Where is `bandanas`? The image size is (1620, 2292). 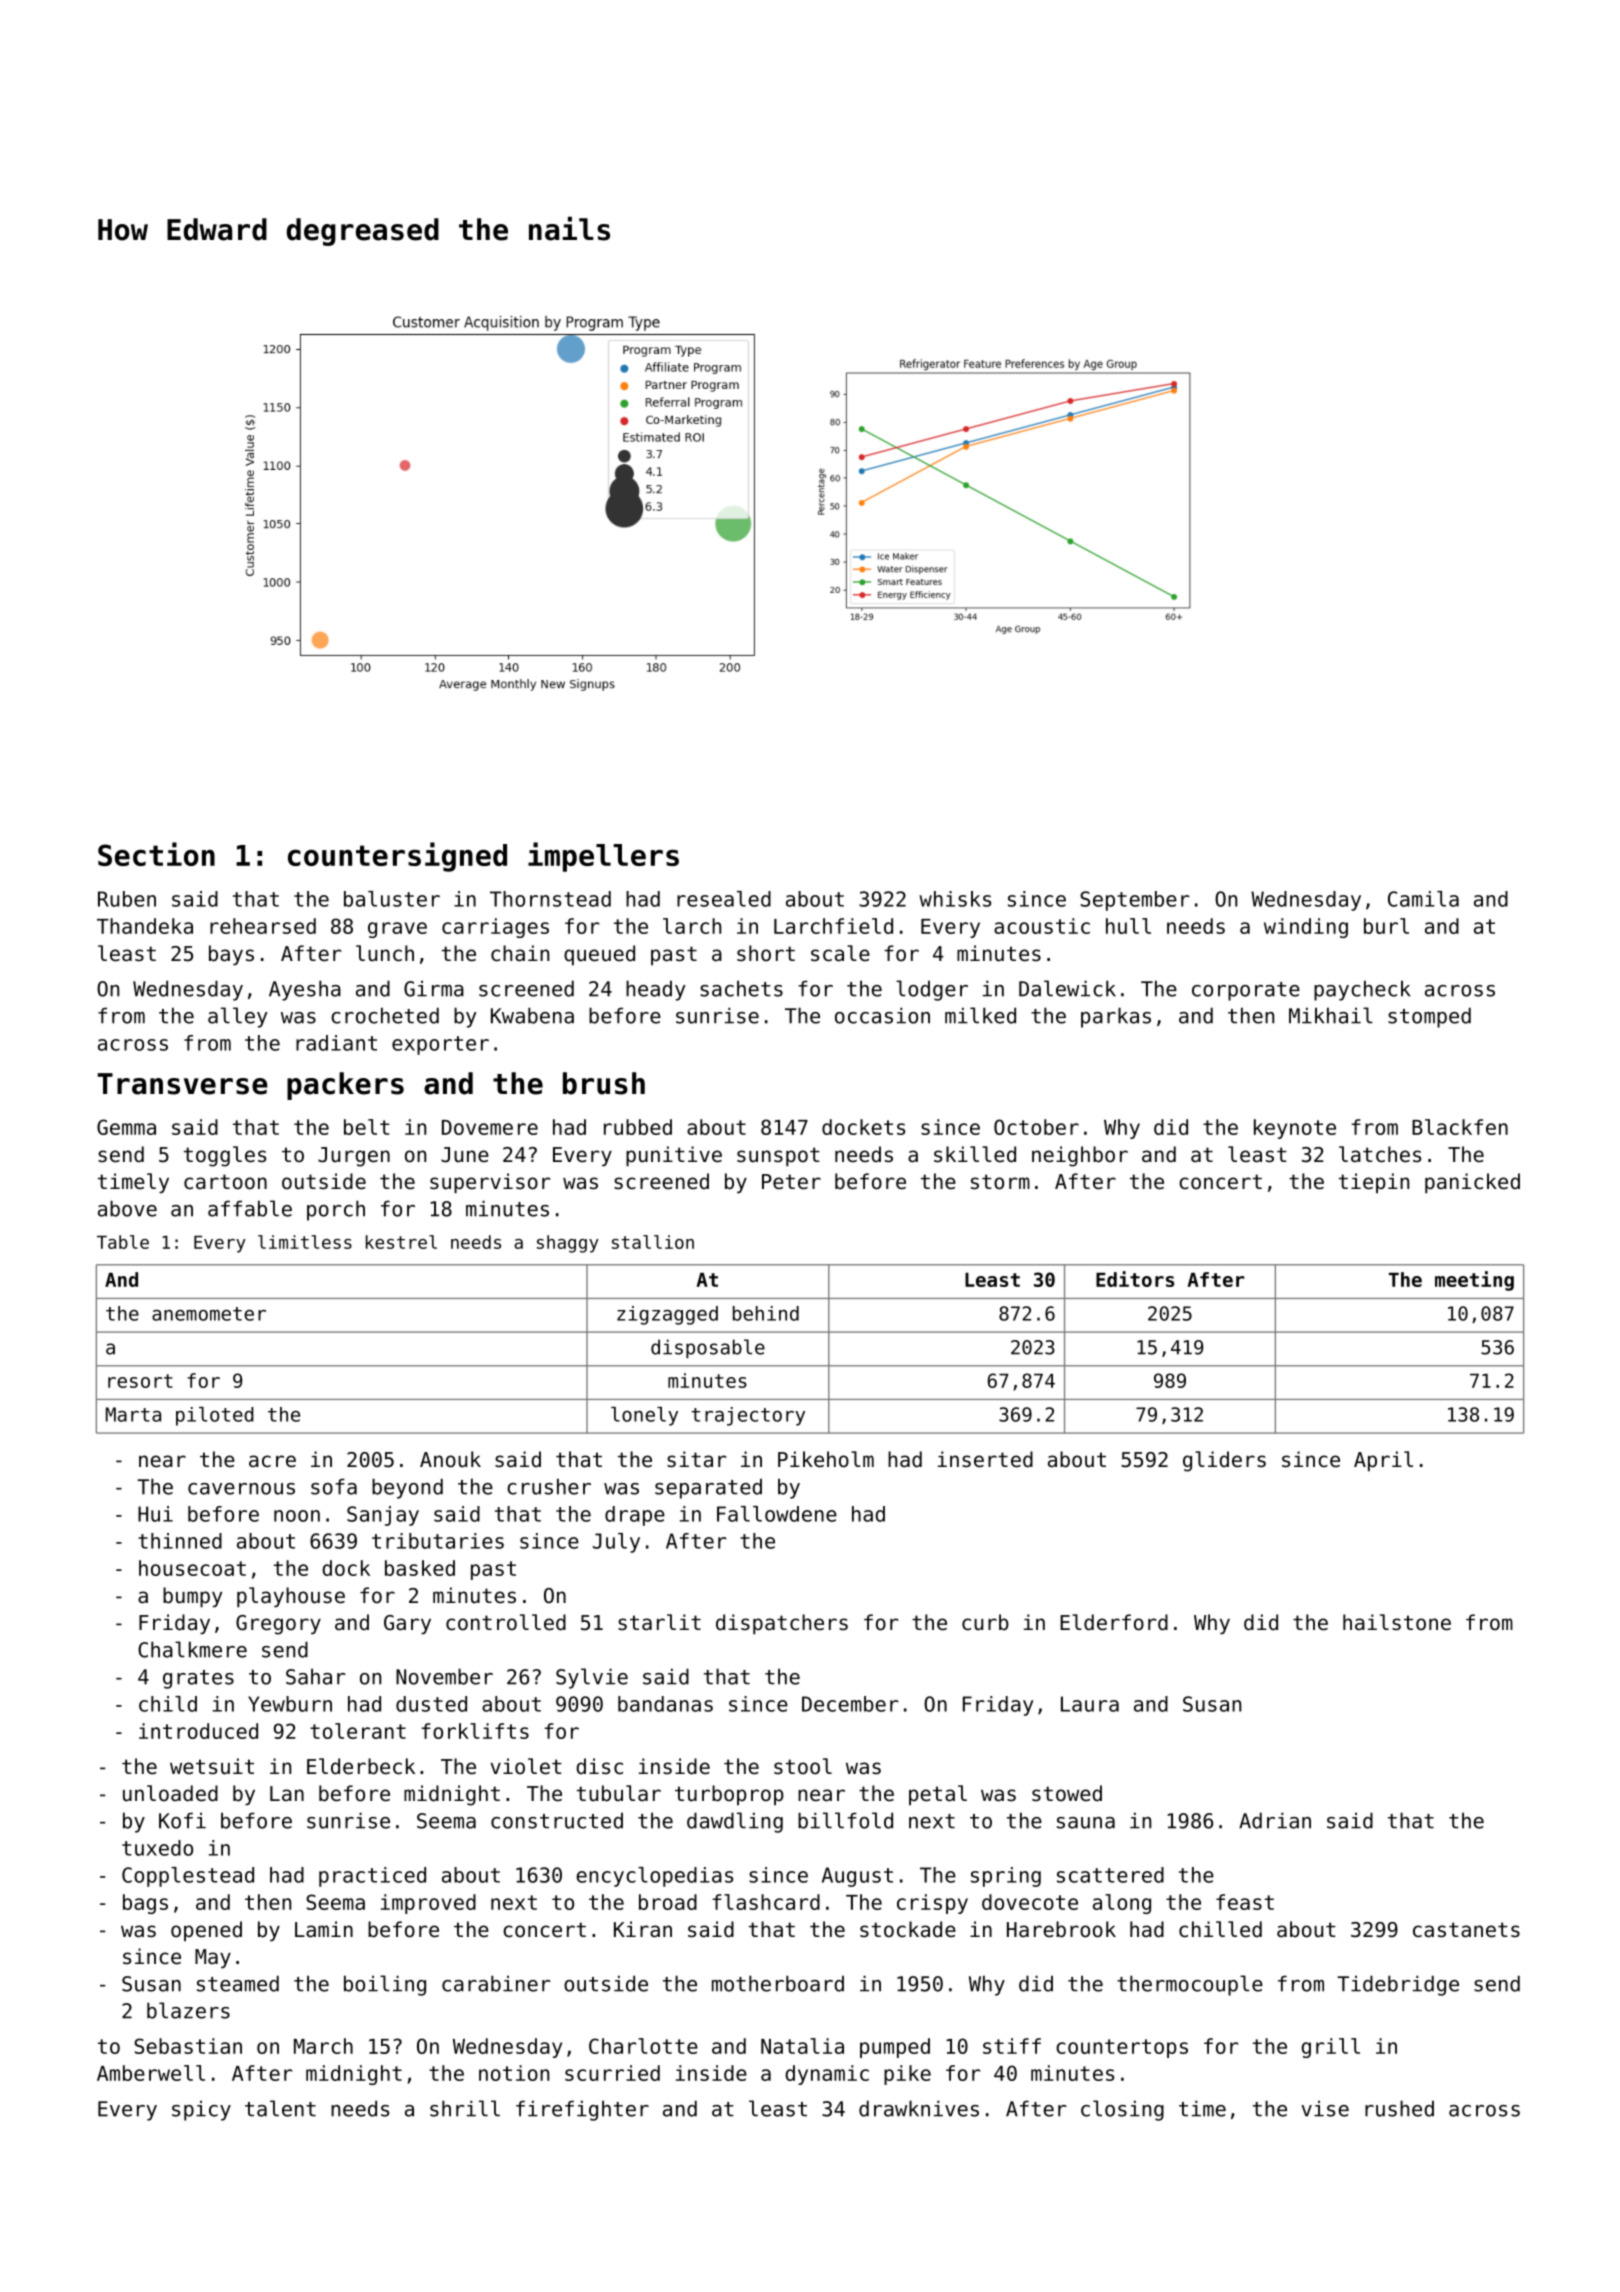
bandanas is located at coordinates (665, 1704).
